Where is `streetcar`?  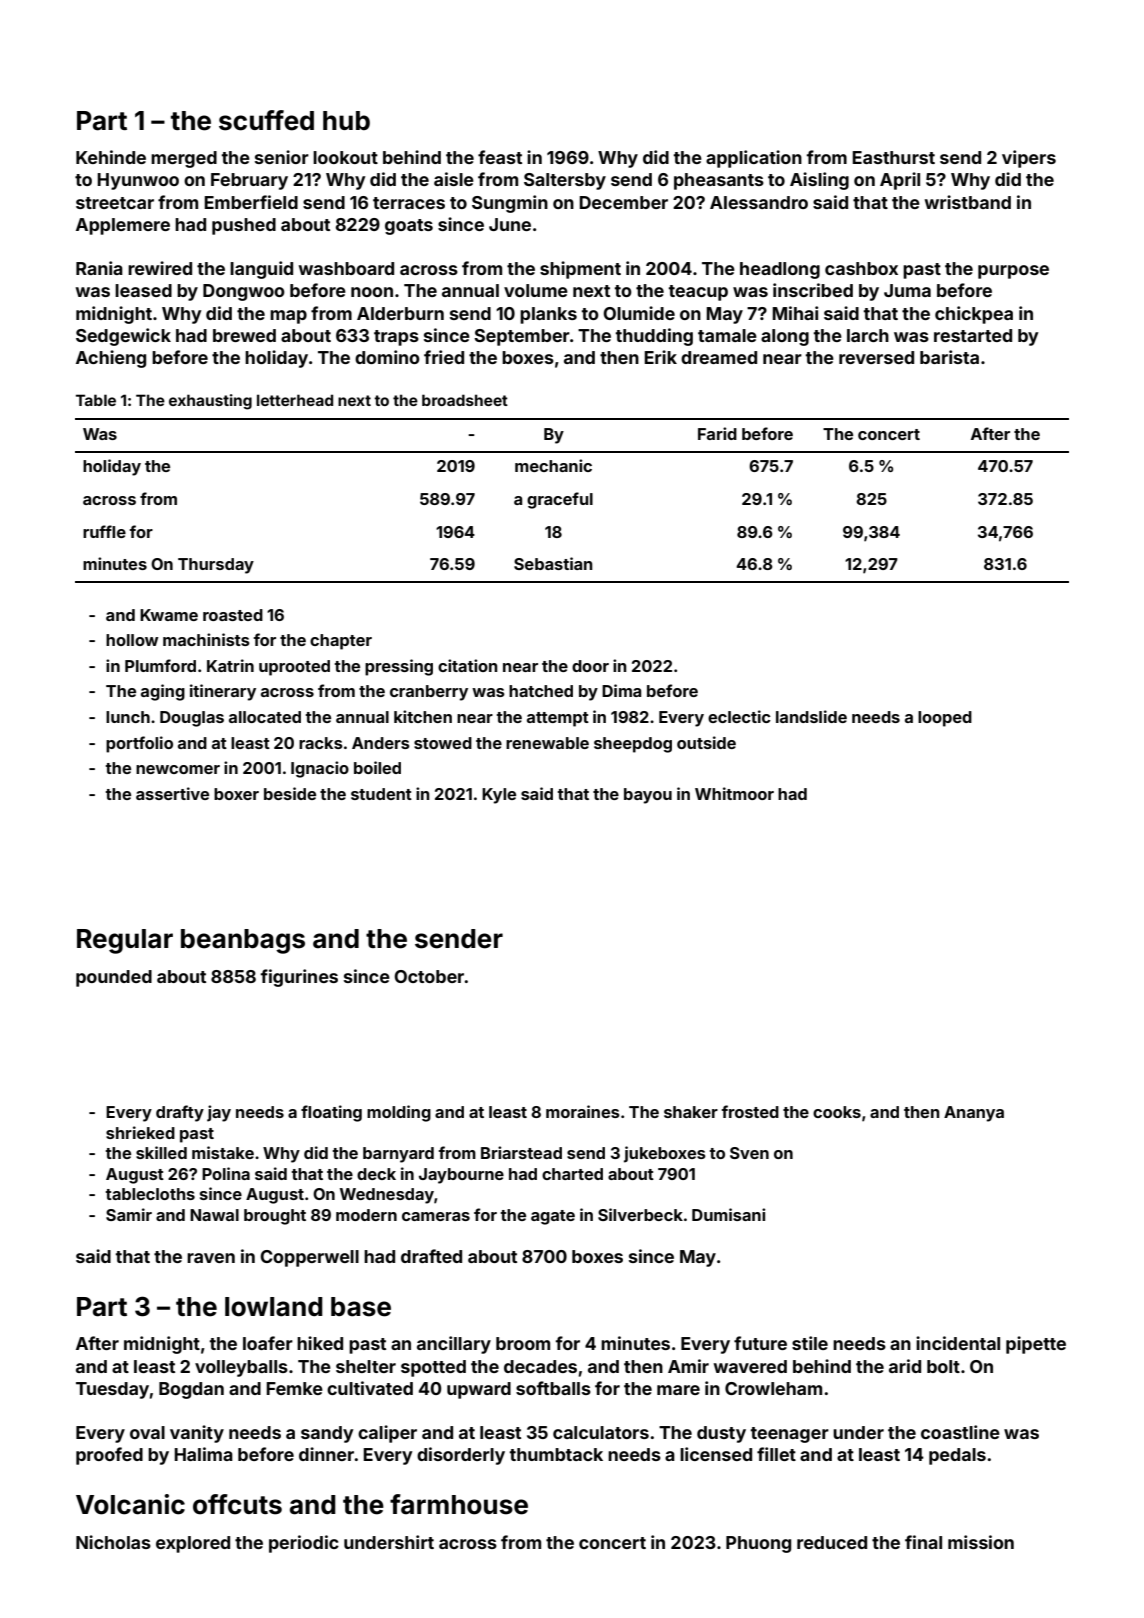
streetcar is located at coordinates (115, 203).
